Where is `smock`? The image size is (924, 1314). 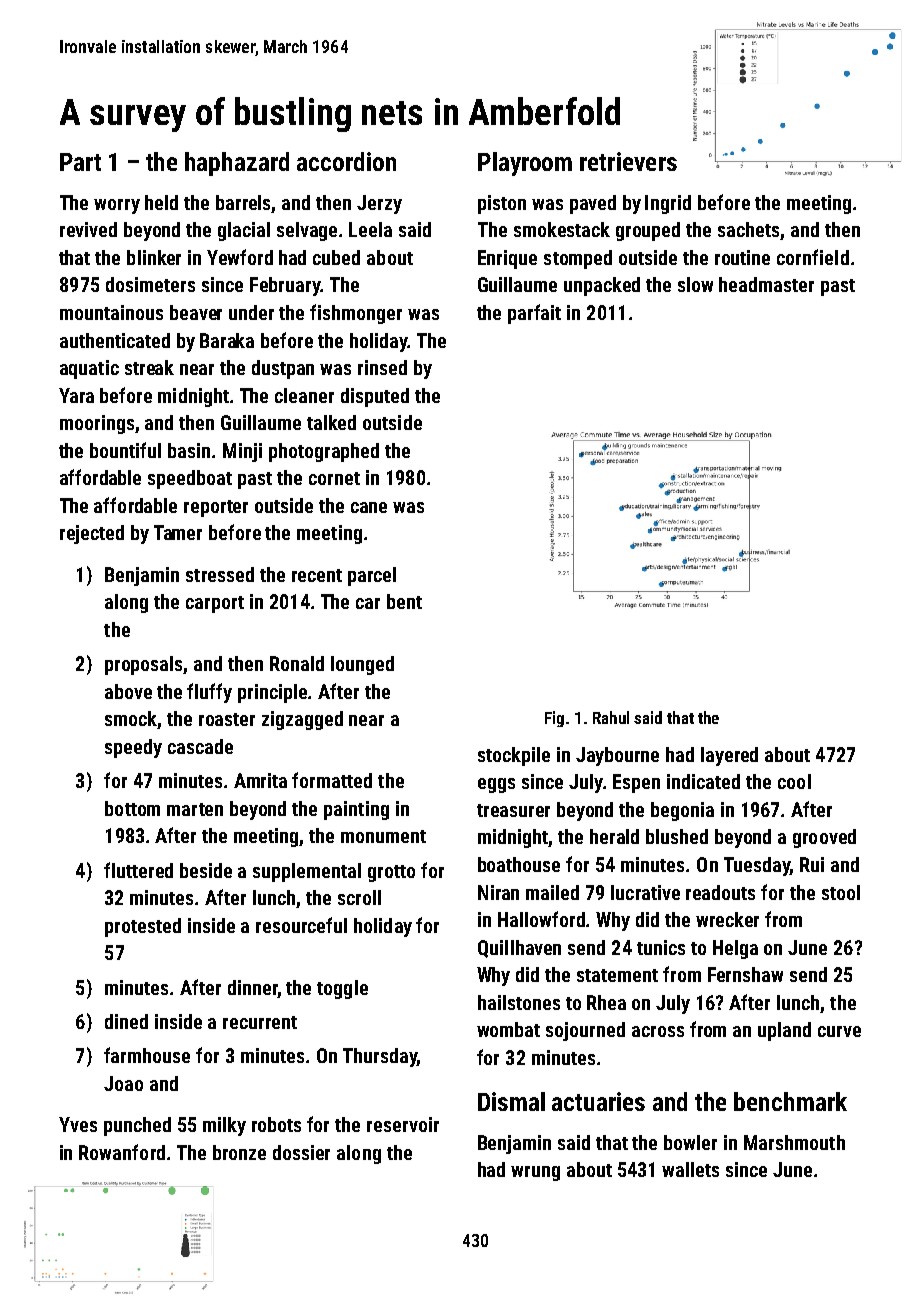
smock is located at coordinates (131, 720).
